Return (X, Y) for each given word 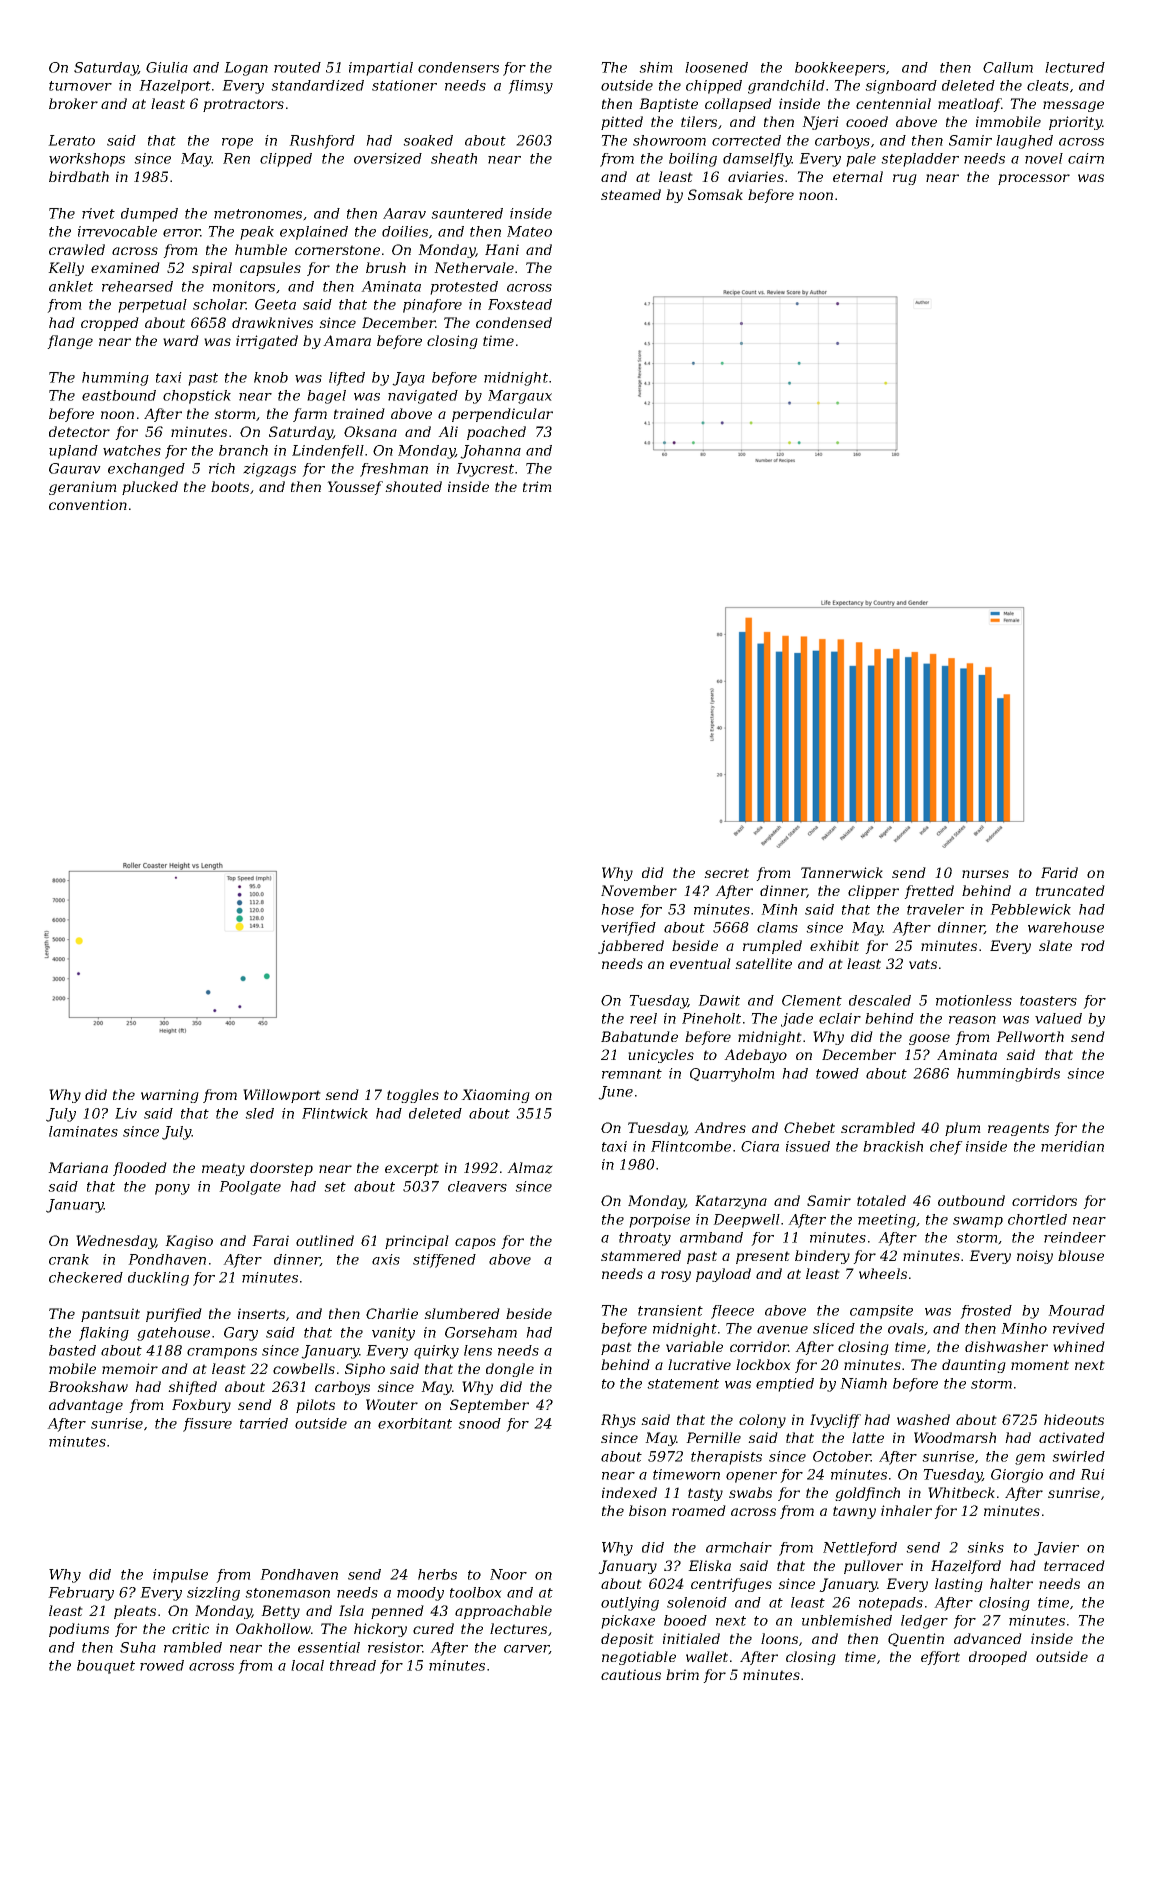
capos (475, 1243)
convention (88, 504)
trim (537, 486)
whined (1079, 1346)
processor (1034, 179)
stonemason (287, 1593)
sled (259, 1113)
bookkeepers (840, 69)
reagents (1018, 1129)
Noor (508, 1574)
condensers (458, 67)
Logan (246, 69)
